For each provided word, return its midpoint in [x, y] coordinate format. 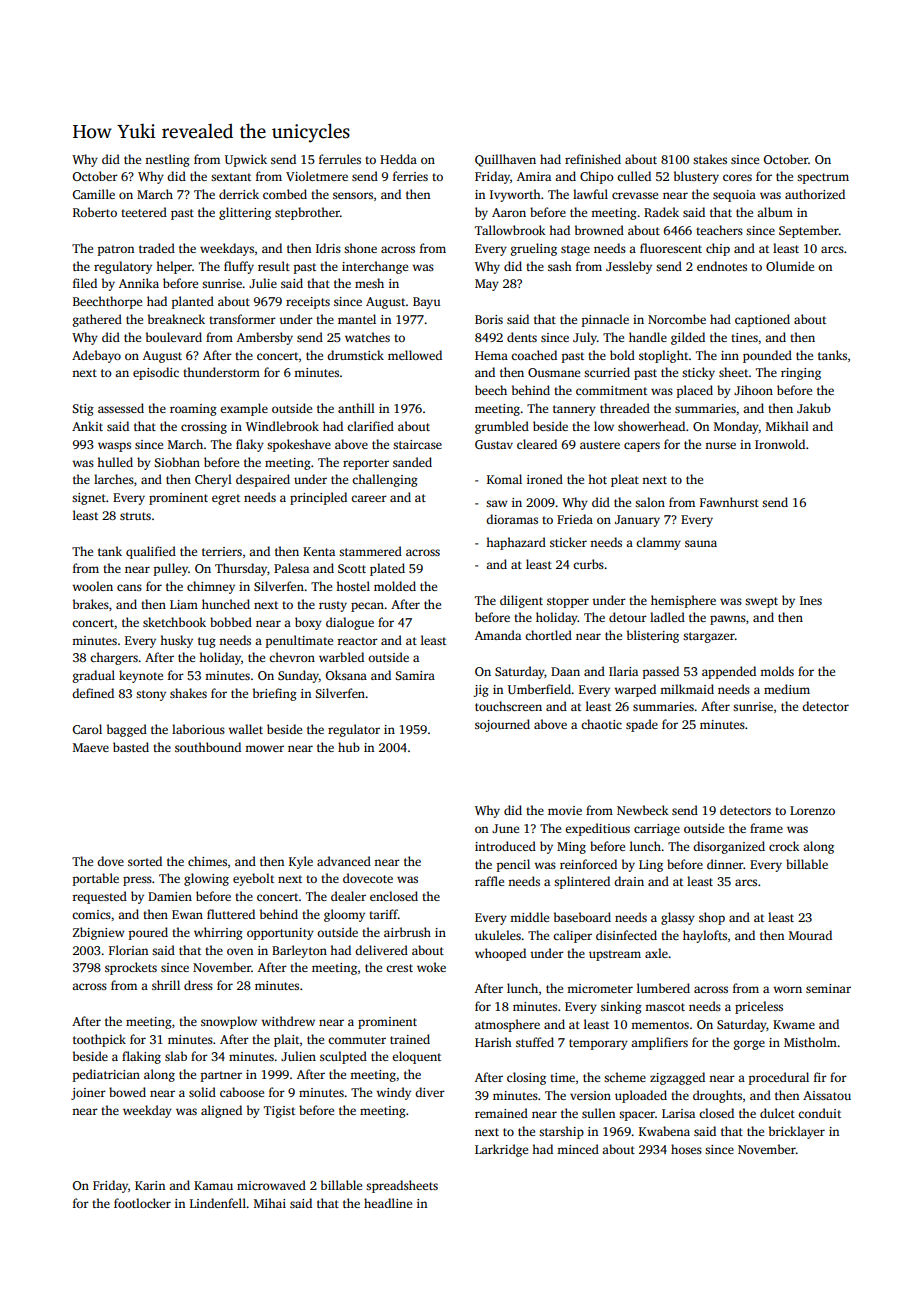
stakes [710, 159]
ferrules [340, 159]
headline [388, 1203]
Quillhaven [505, 160]
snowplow [229, 1022]
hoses [686, 1149]
